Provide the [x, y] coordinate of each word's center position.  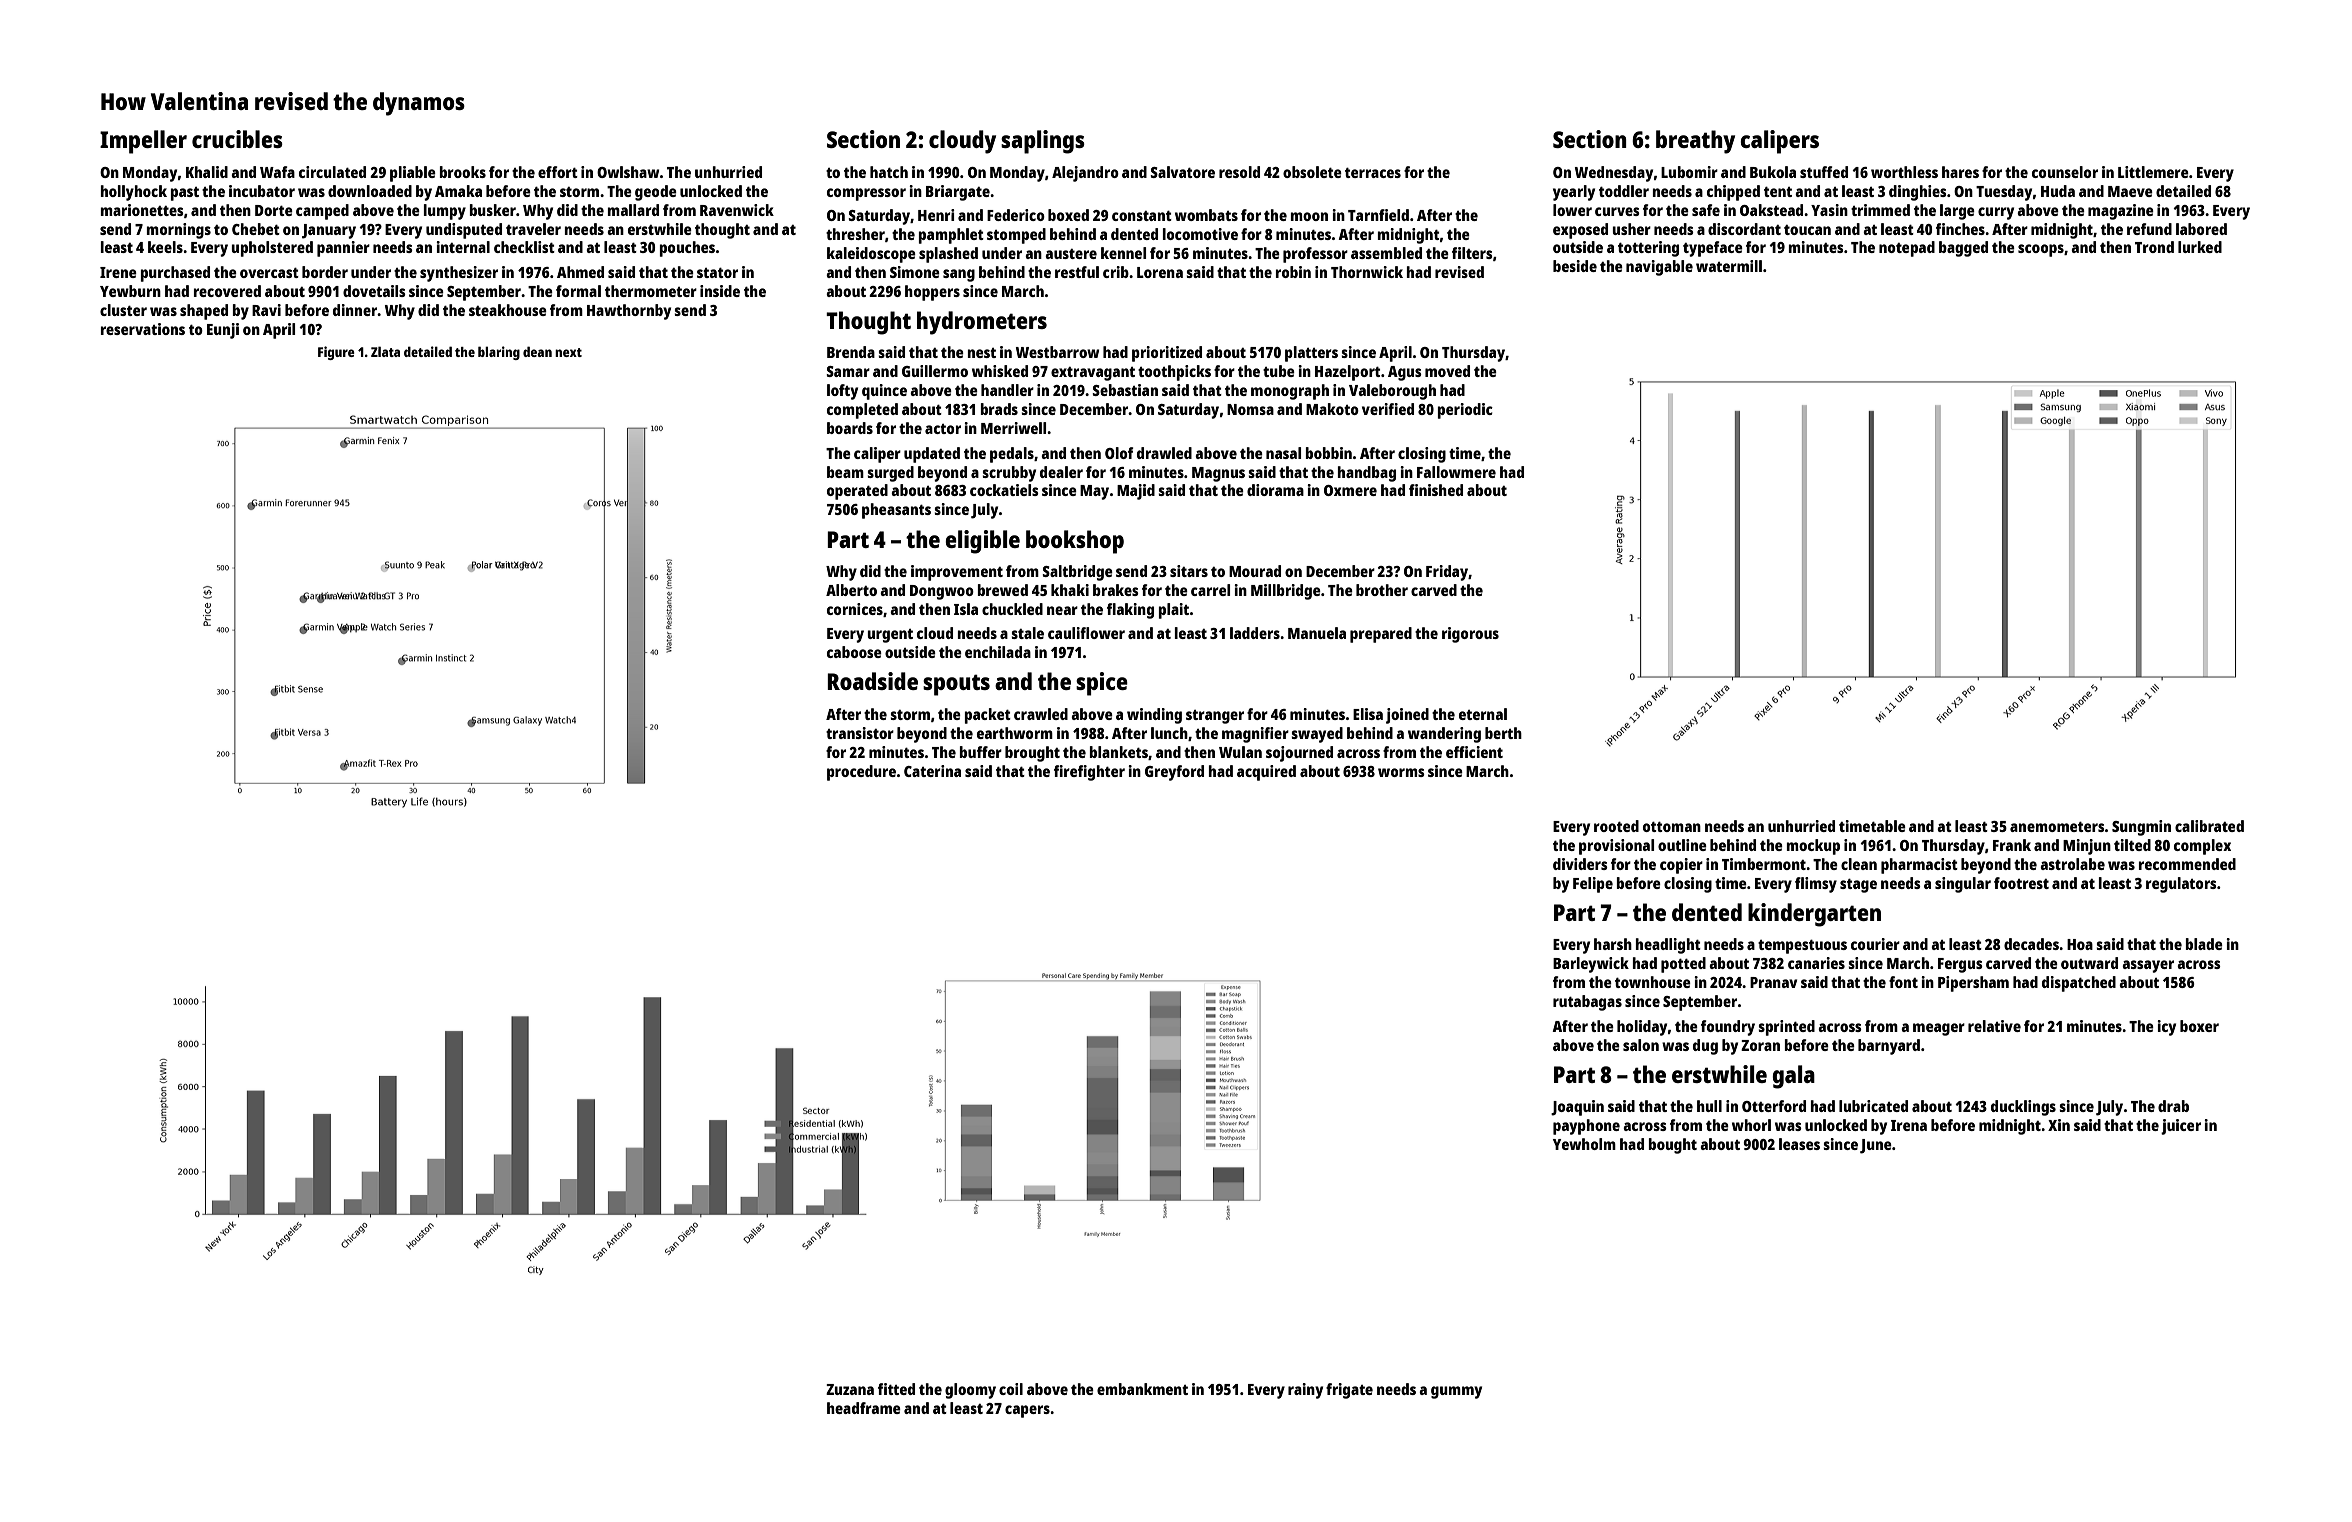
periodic [1465, 411]
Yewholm [1584, 1144]
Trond [2154, 247]
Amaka [458, 191]
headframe [864, 1408]
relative [1994, 1026]
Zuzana [850, 1389]
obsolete [1312, 172]
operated [857, 492]
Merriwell [1013, 428]
